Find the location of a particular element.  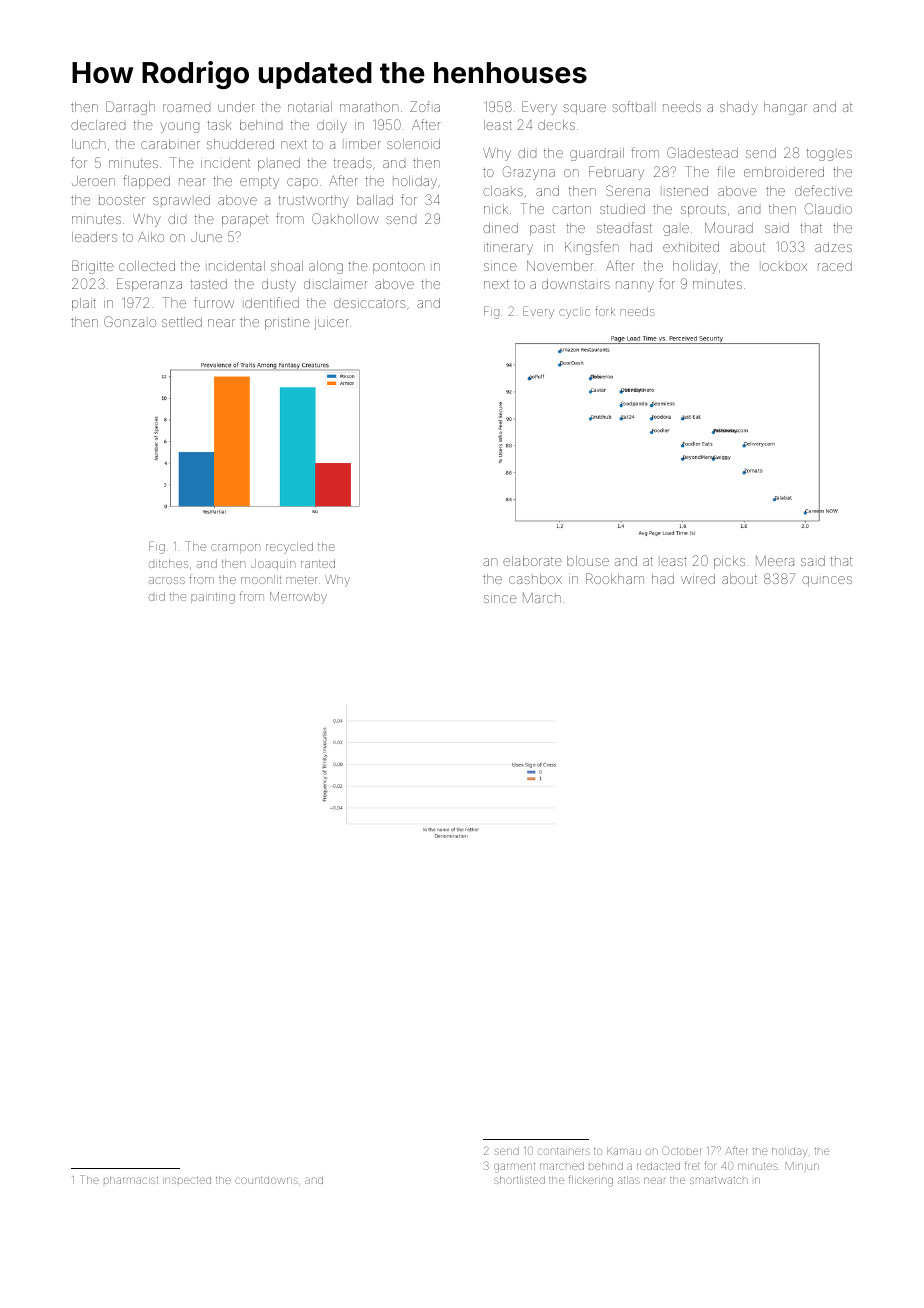

solenoid is located at coordinates (413, 144).
